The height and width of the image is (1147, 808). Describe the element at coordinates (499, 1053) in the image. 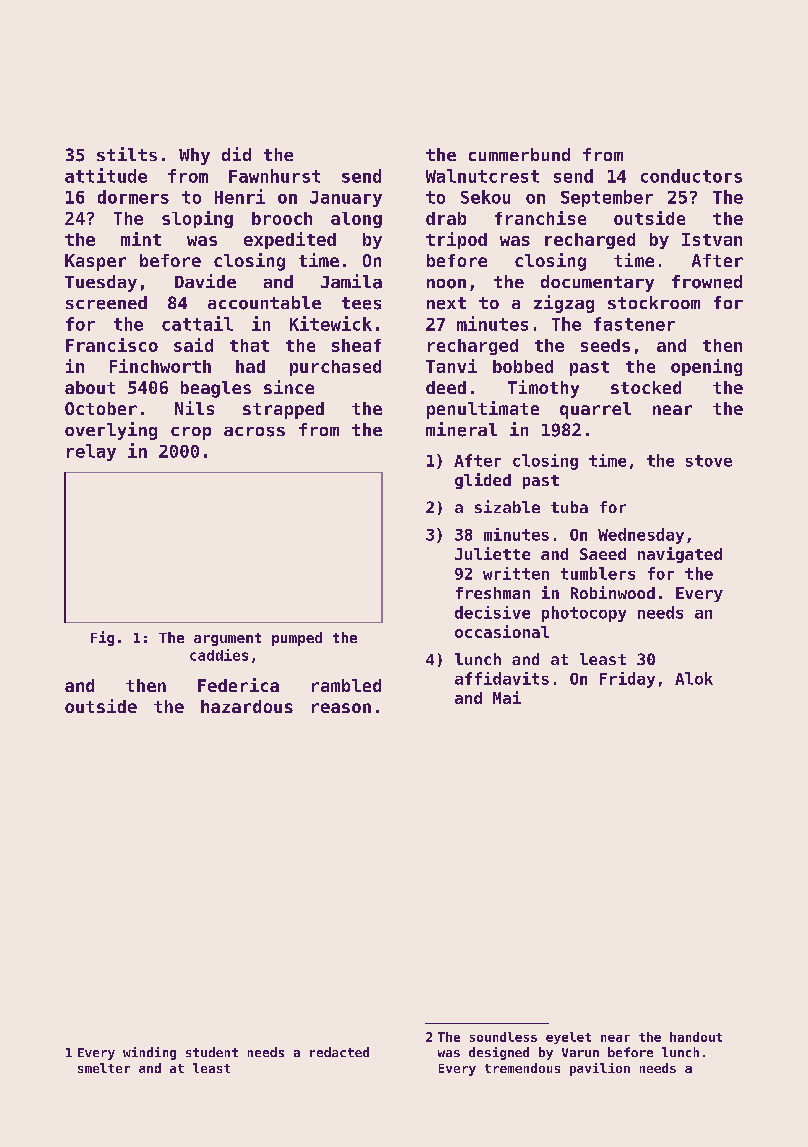

I see `designed` at that location.
